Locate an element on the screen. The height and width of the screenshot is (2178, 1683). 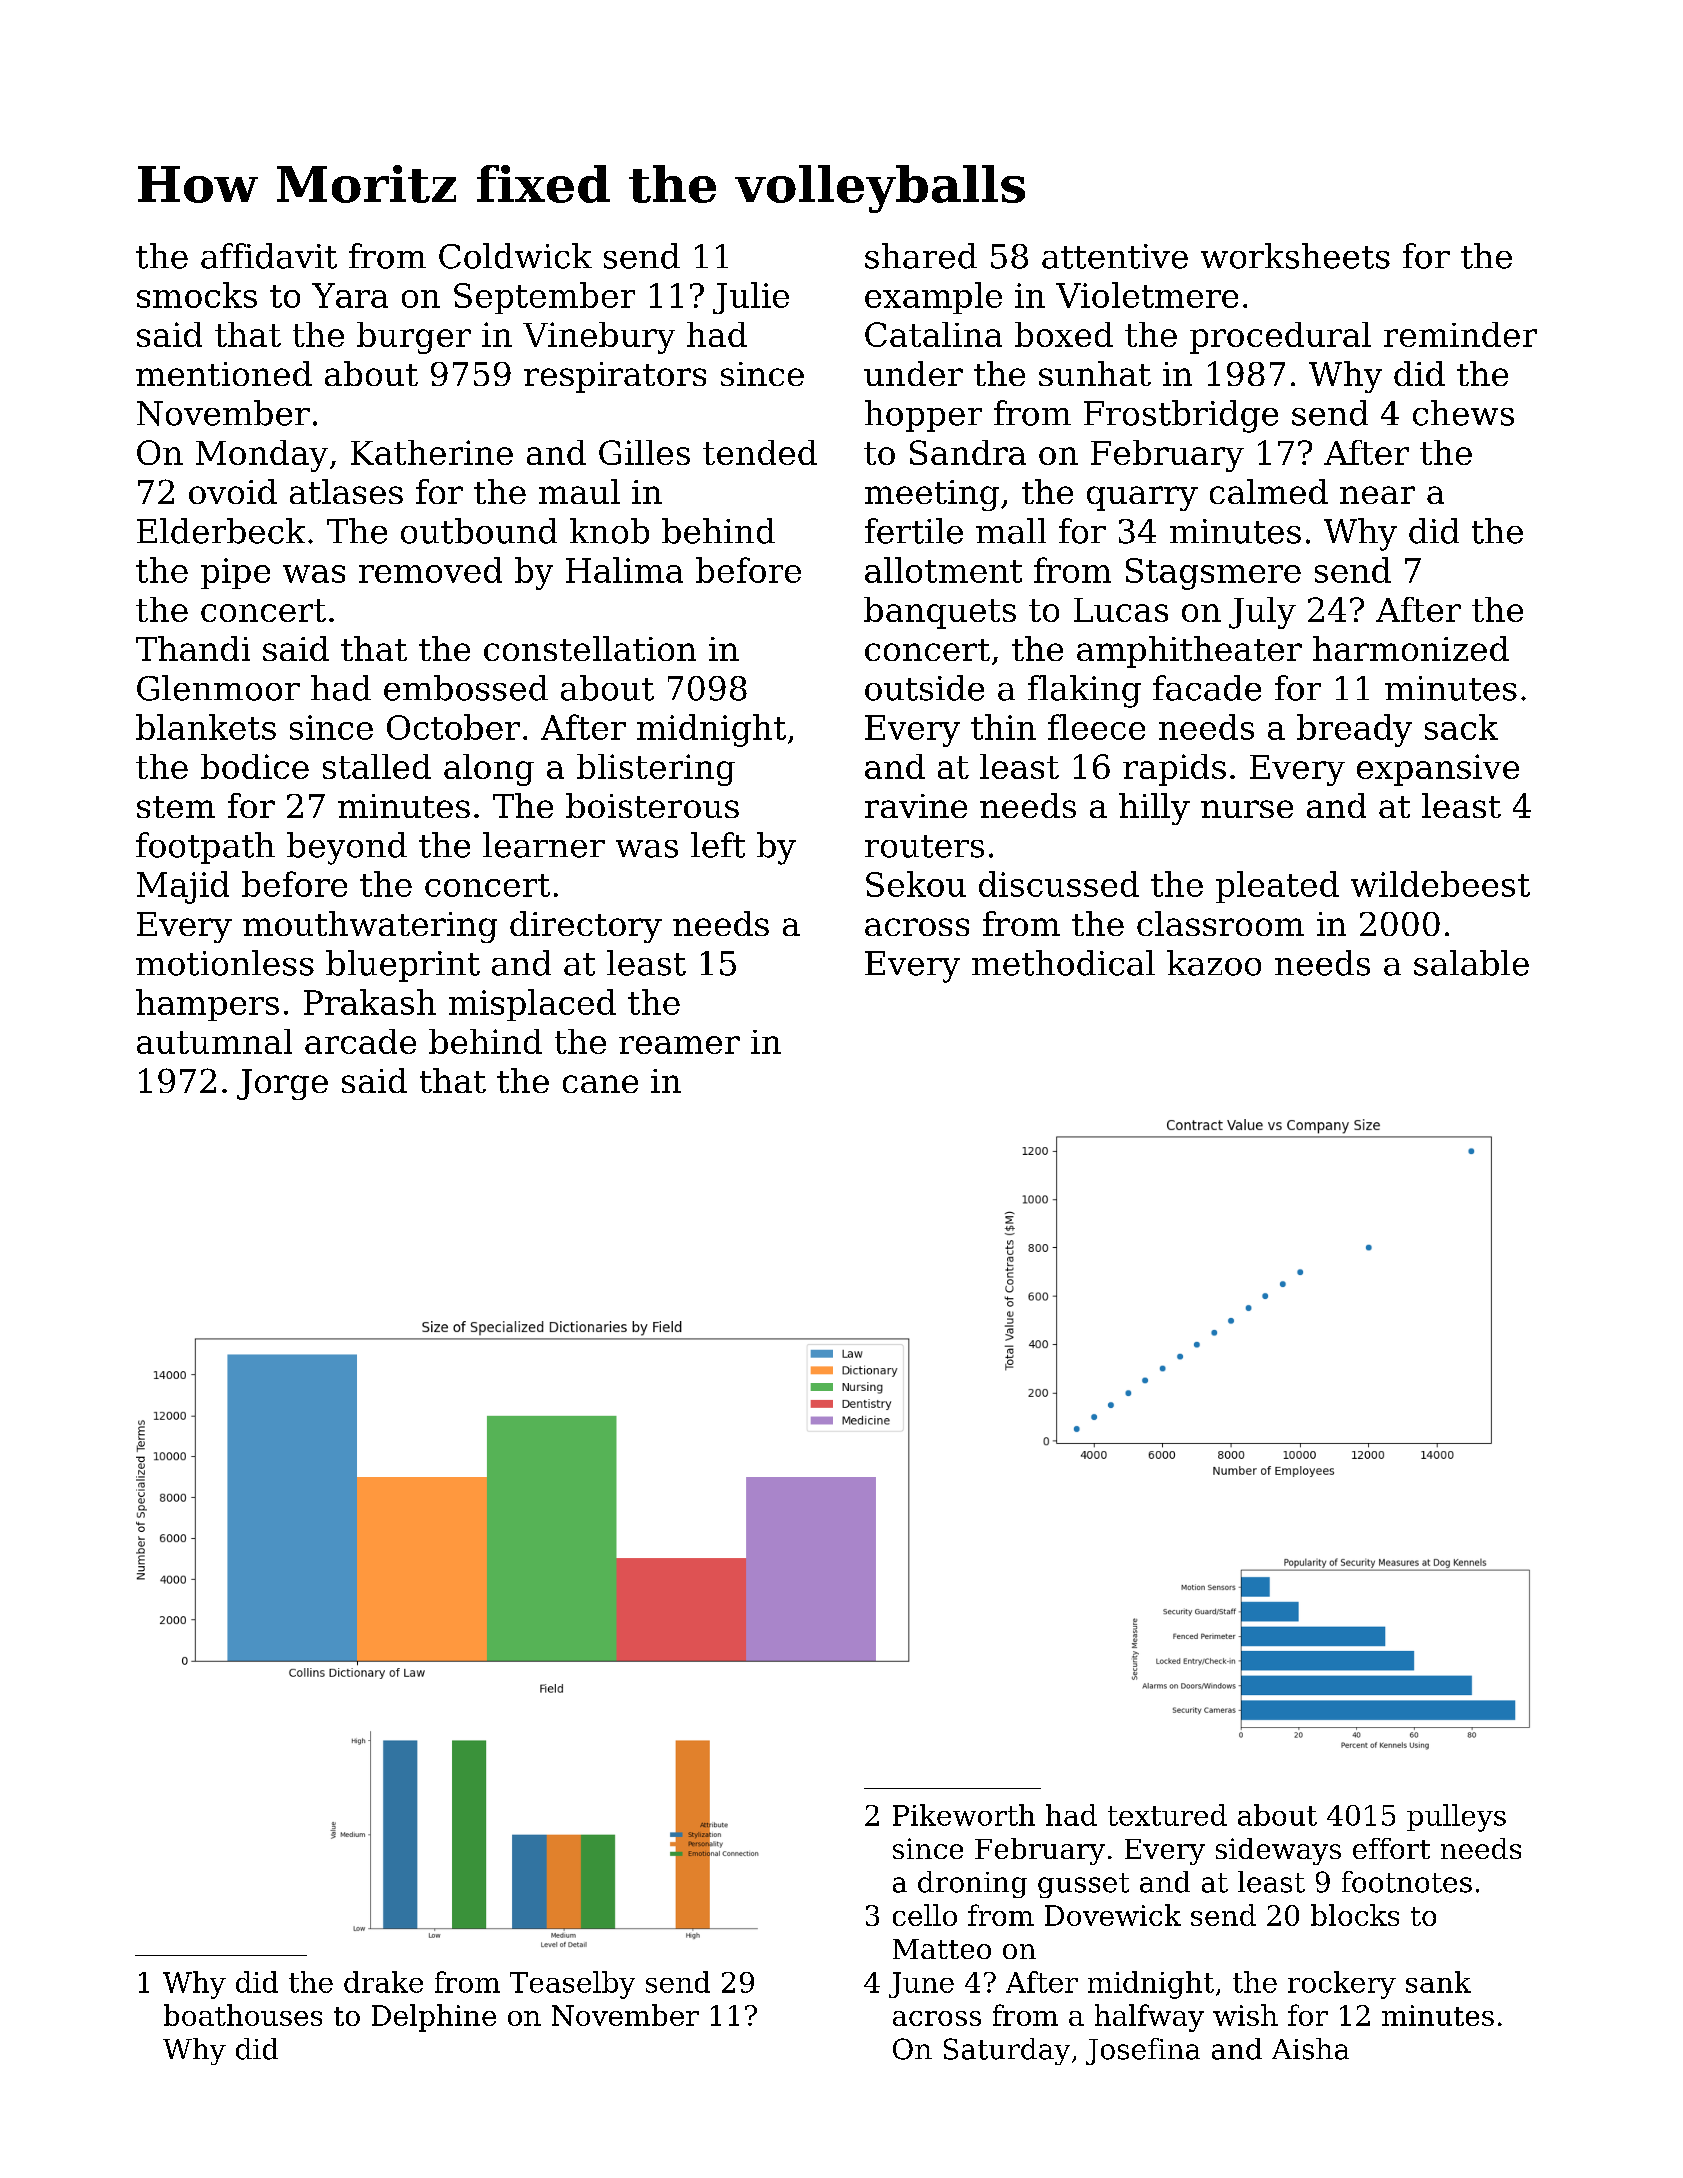
Matteo is located at coordinates (942, 1949).
